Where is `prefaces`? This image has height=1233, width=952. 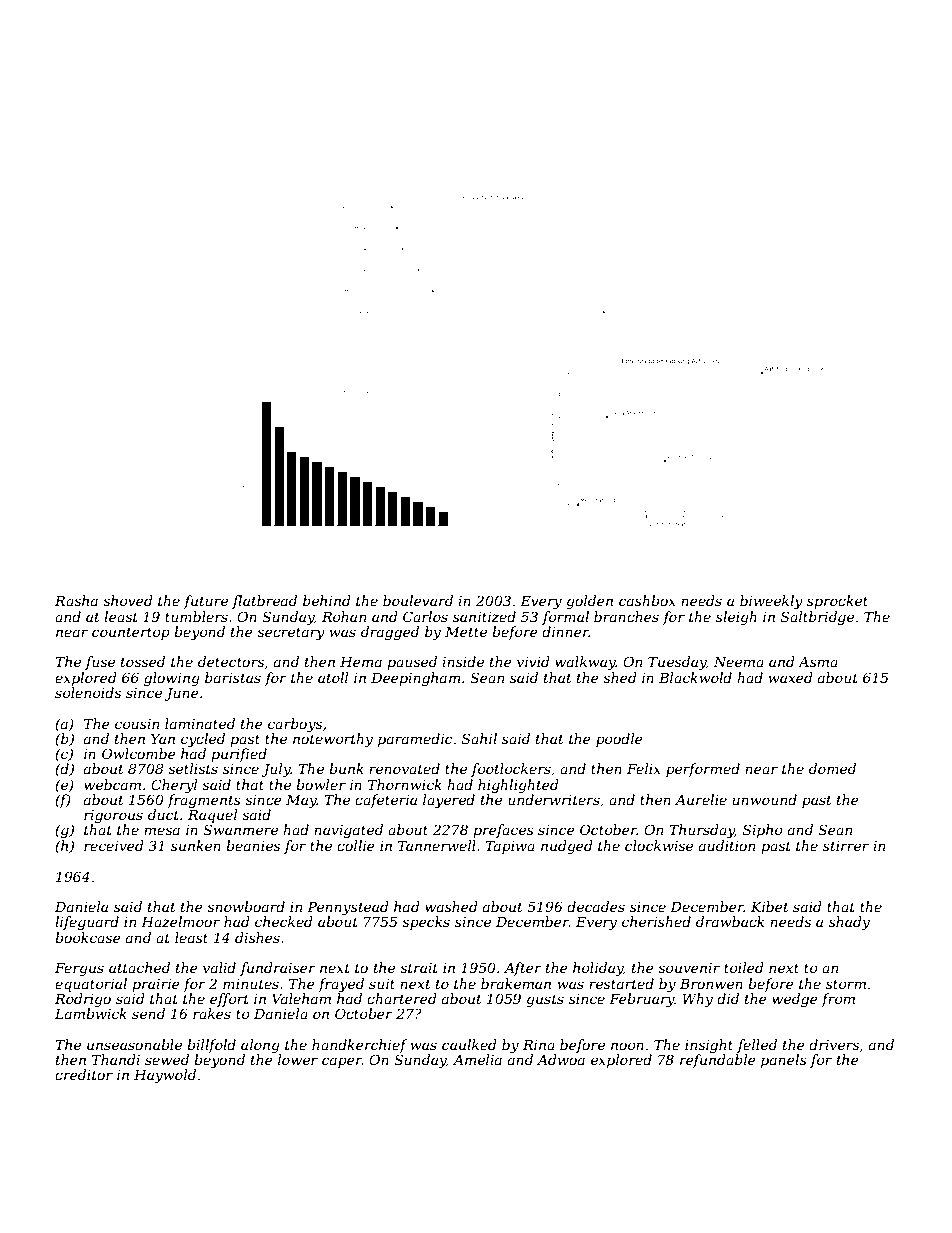 prefaces is located at coordinates (503, 831).
